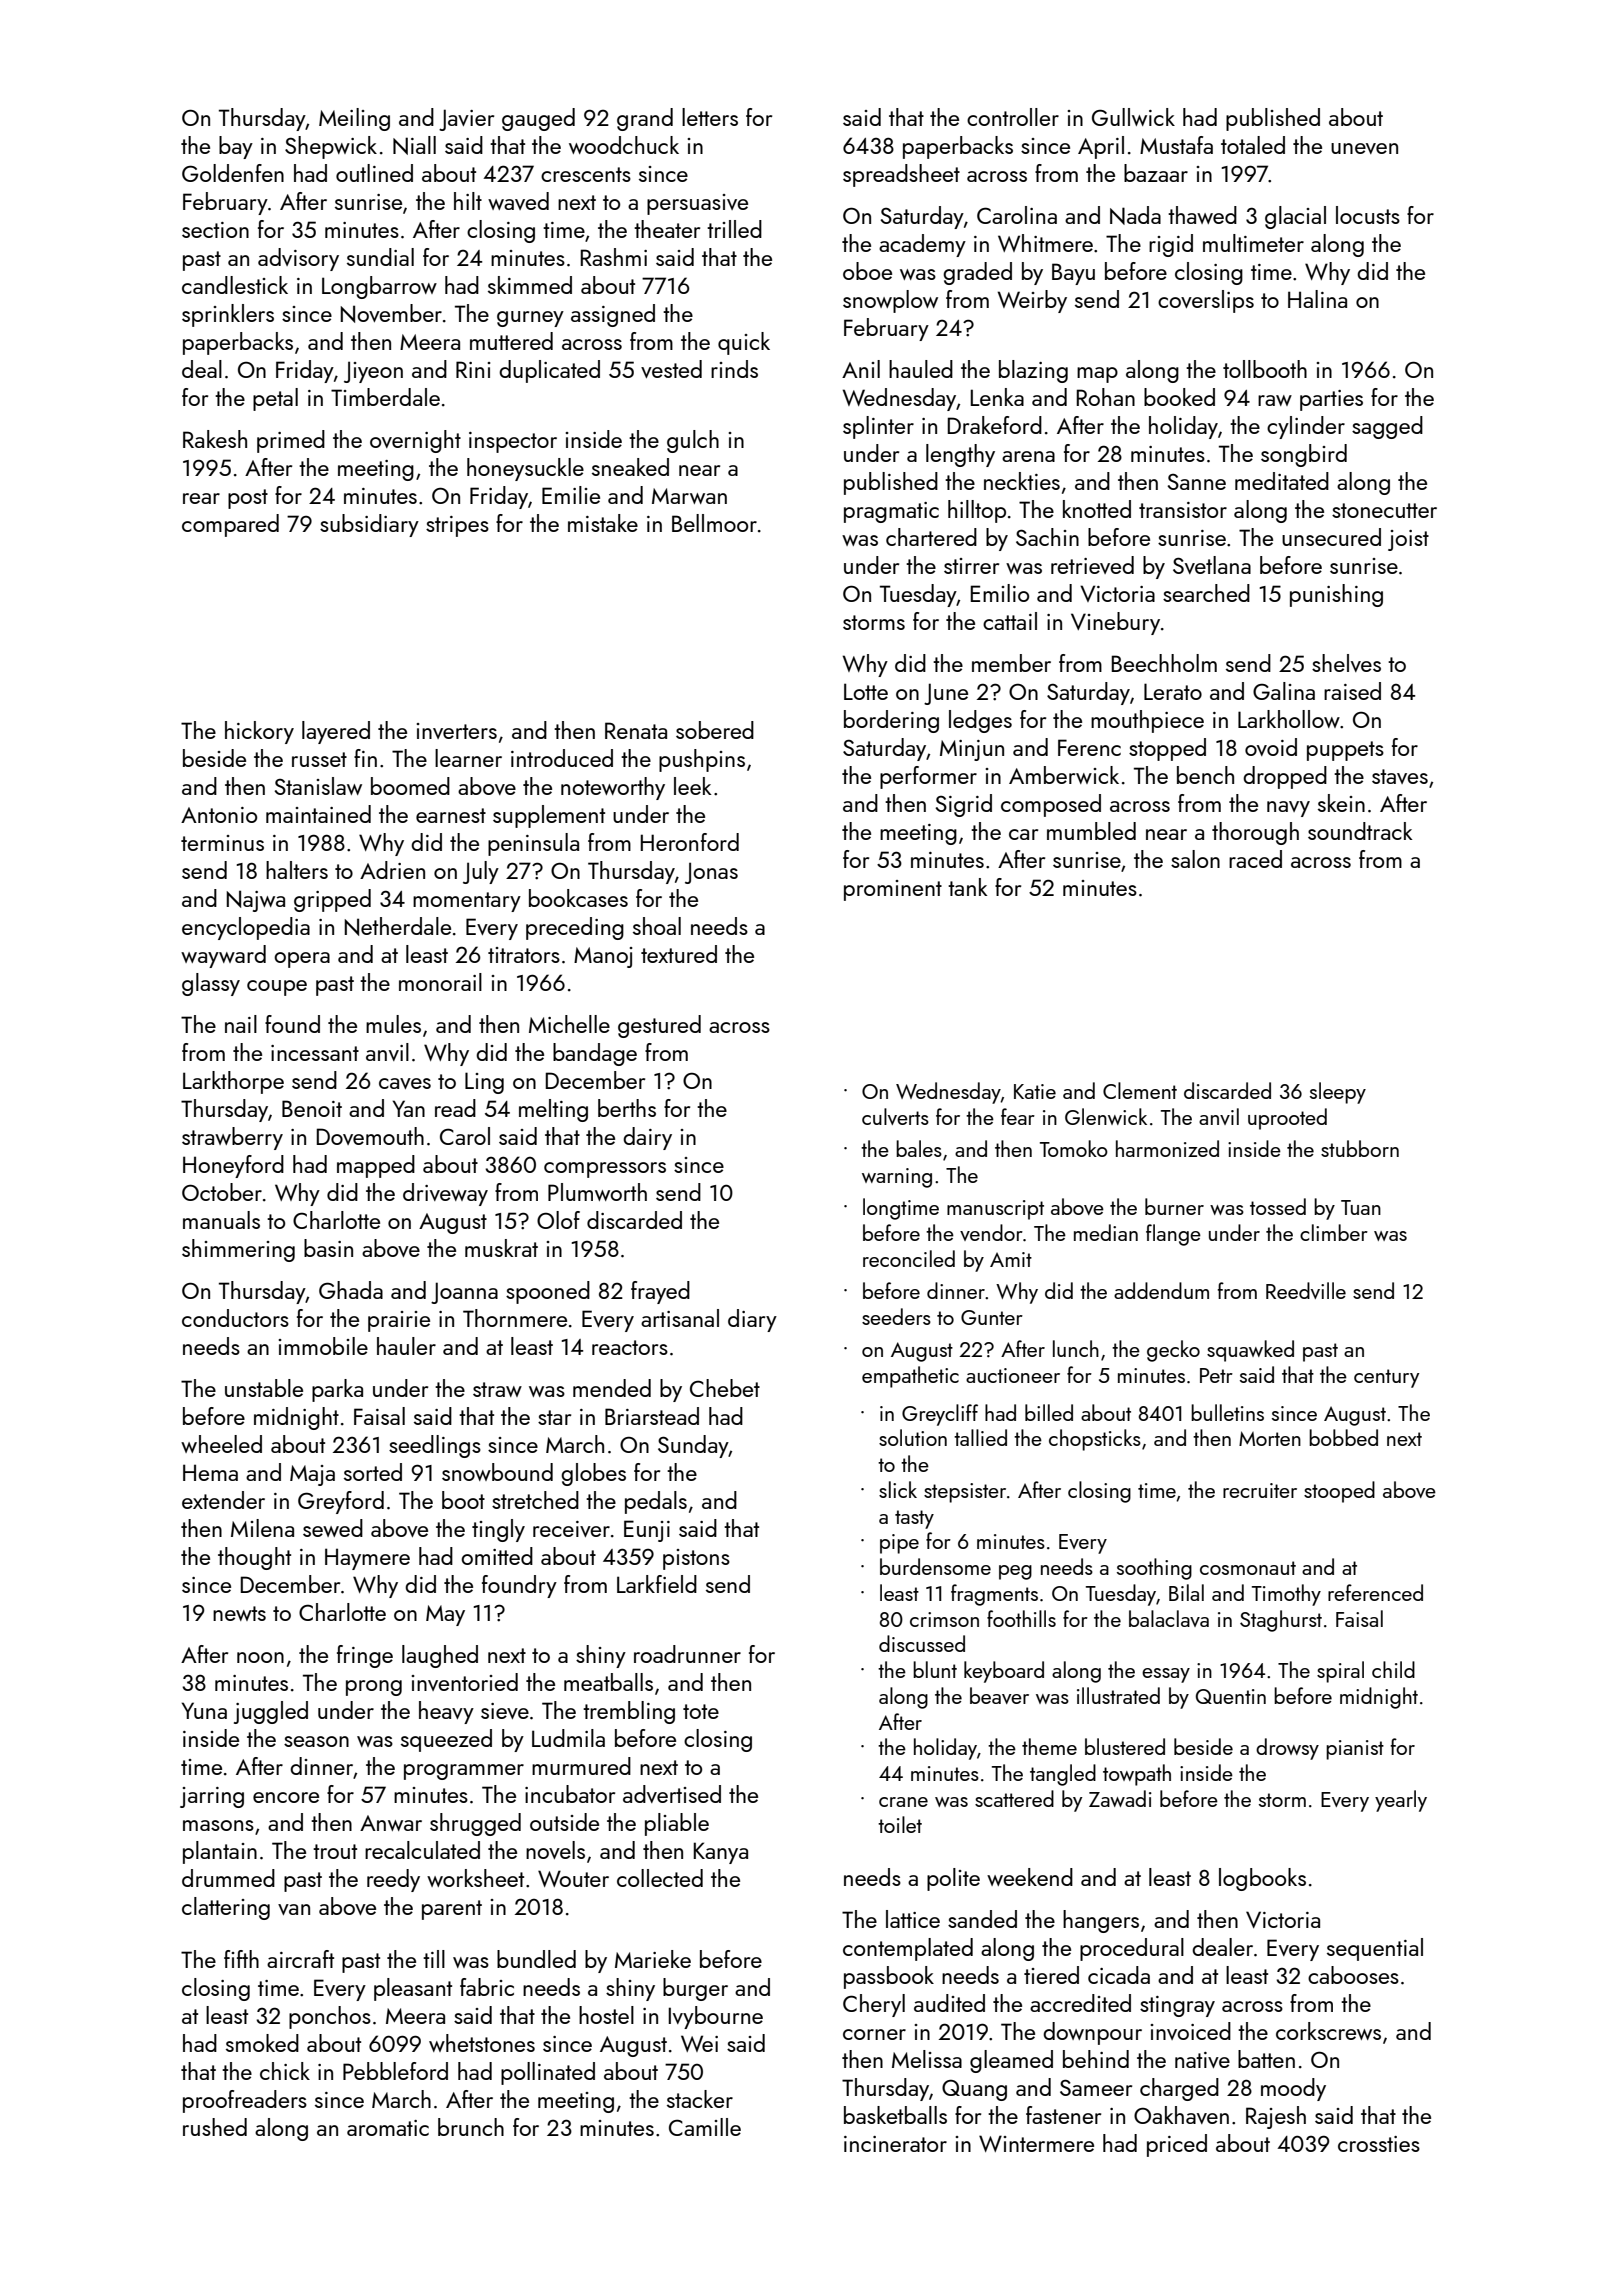  I want to click on warning, so click(897, 1178).
